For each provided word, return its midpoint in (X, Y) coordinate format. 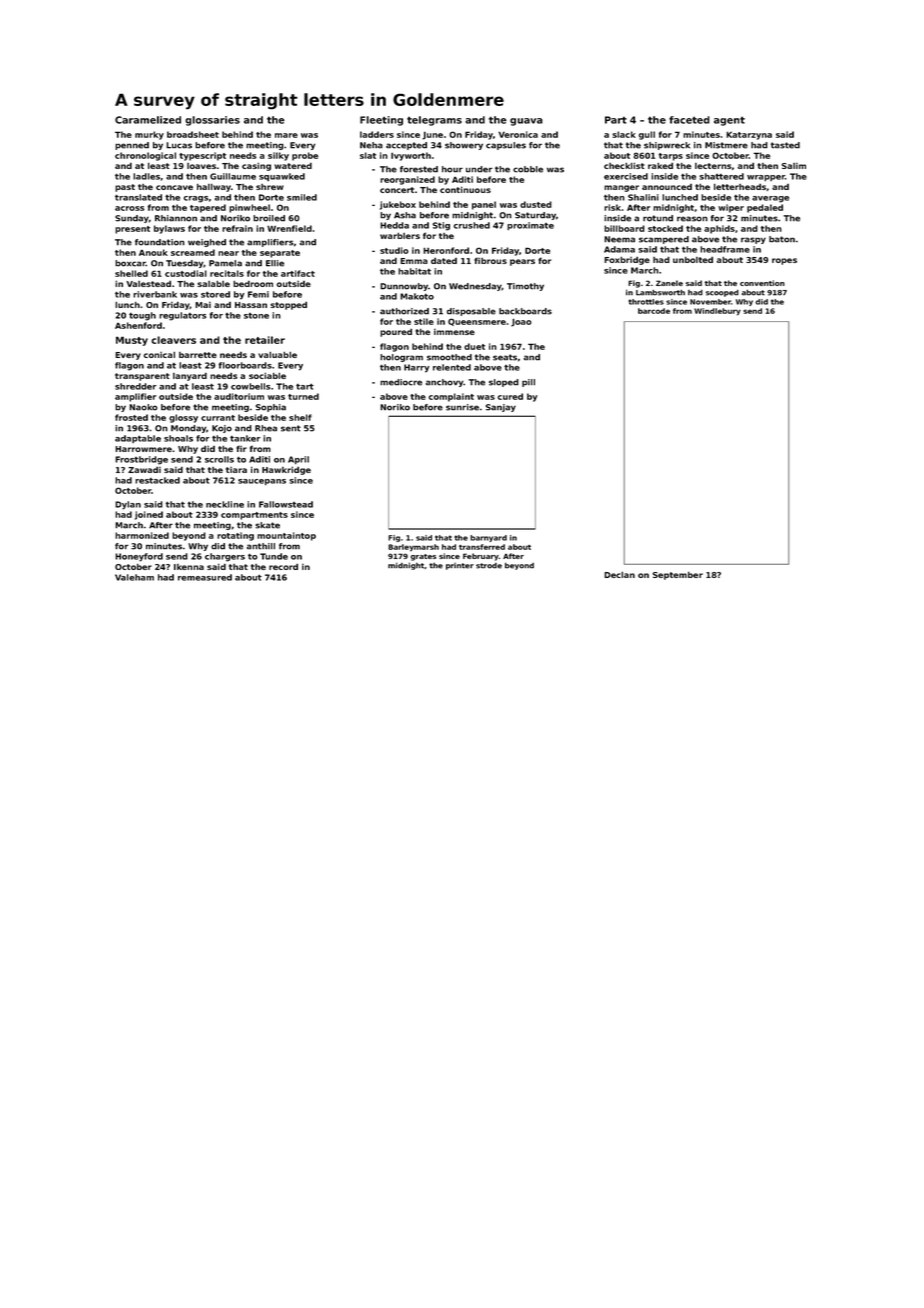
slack (624, 134)
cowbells (250, 386)
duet (474, 346)
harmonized (142, 535)
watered (293, 165)
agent (729, 121)
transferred (482, 547)
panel (484, 205)
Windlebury (717, 312)
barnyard (488, 538)
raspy (753, 240)
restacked (157, 480)
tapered (208, 208)
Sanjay (501, 408)
